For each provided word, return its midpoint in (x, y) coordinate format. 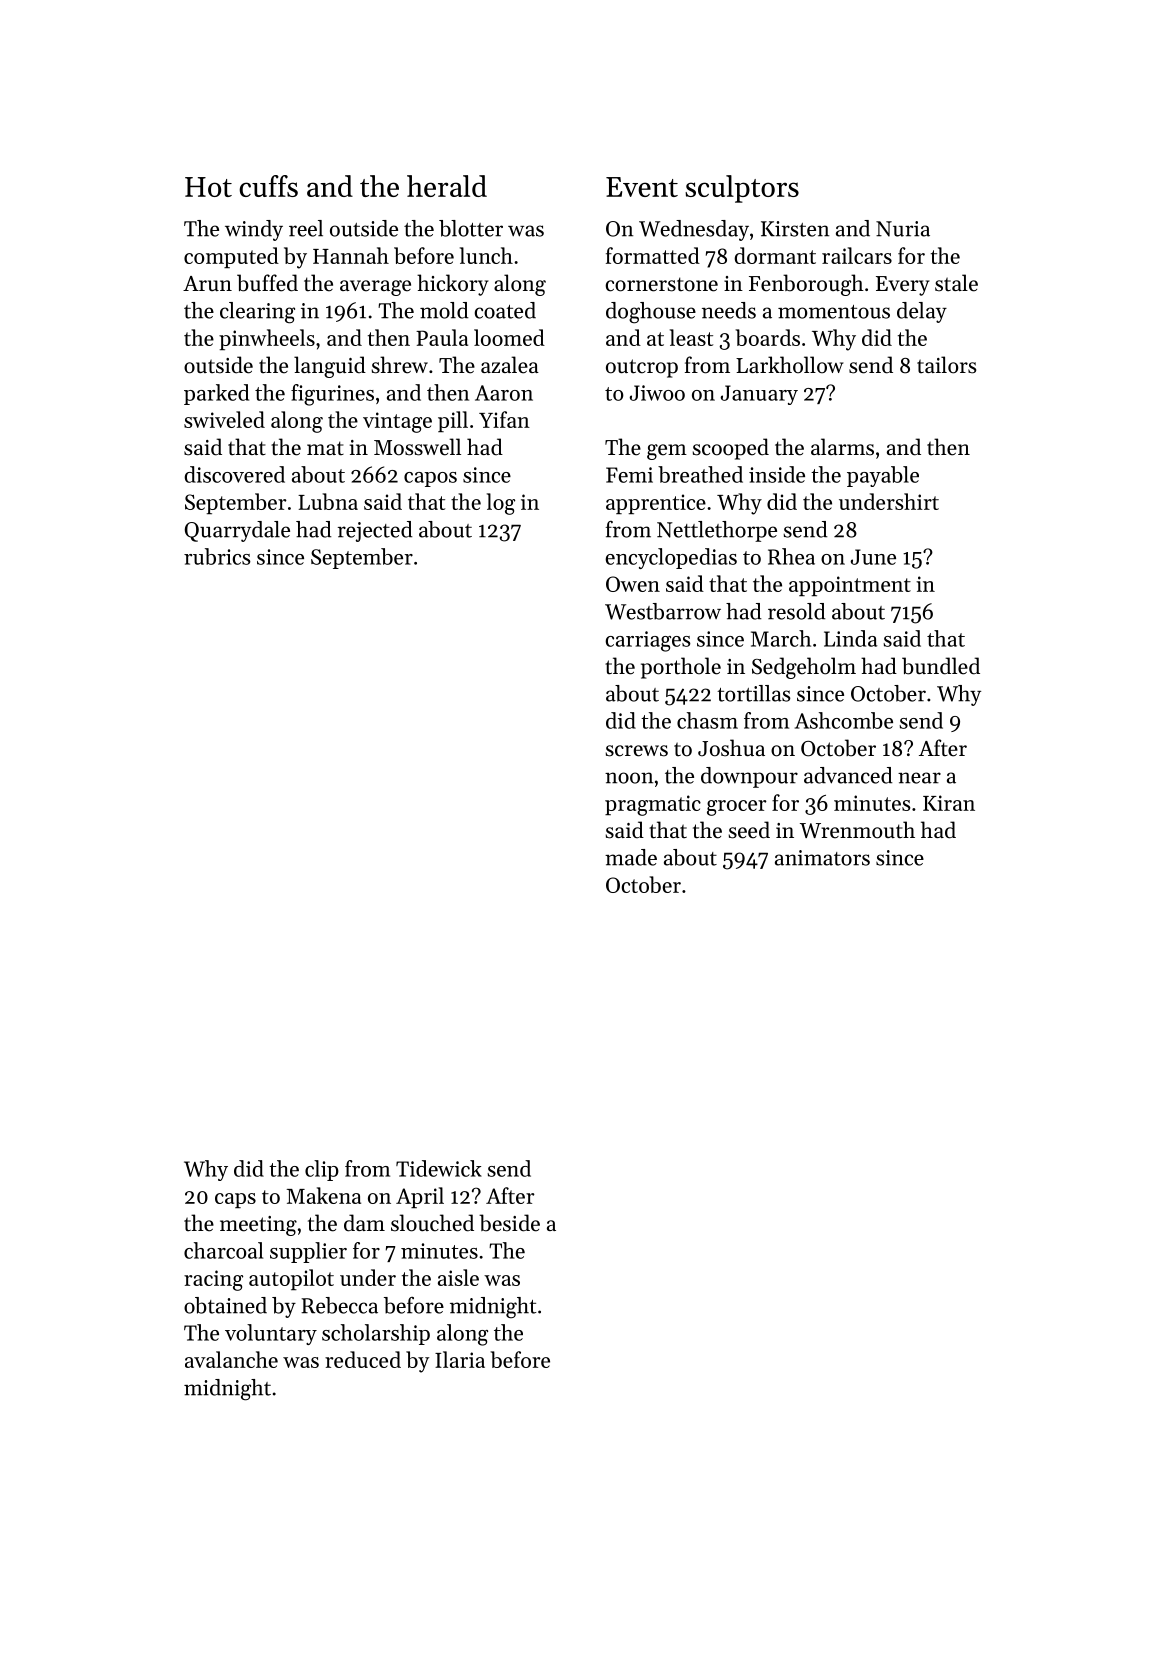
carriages (648, 641)
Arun (207, 283)
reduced (363, 1359)
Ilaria (460, 1359)
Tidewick (439, 1168)
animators (822, 858)
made (631, 857)
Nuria (903, 229)
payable (883, 476)
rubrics (217, 556)
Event (642, 187)
